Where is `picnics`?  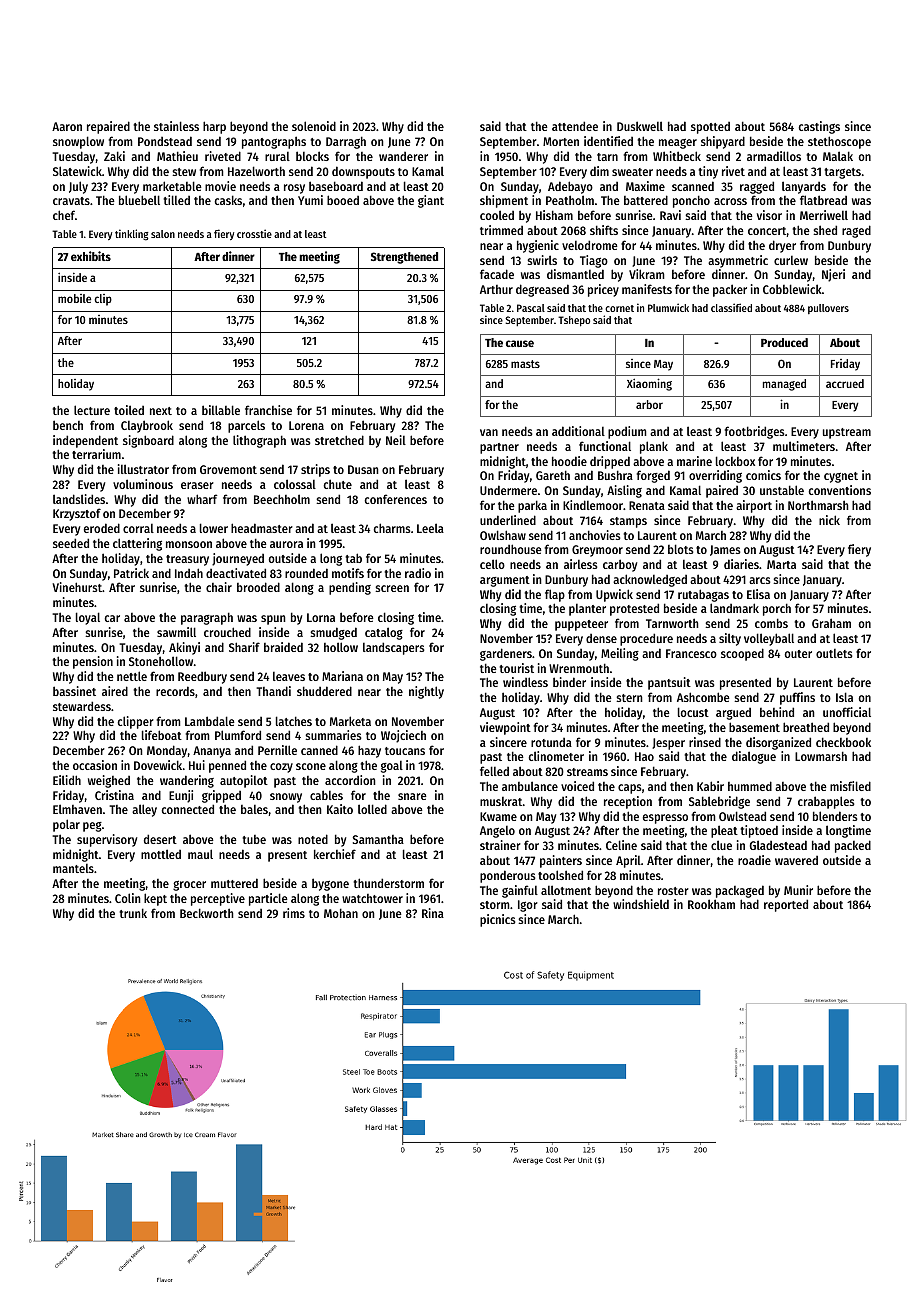 picnics is located at coordinates (498, 920).
